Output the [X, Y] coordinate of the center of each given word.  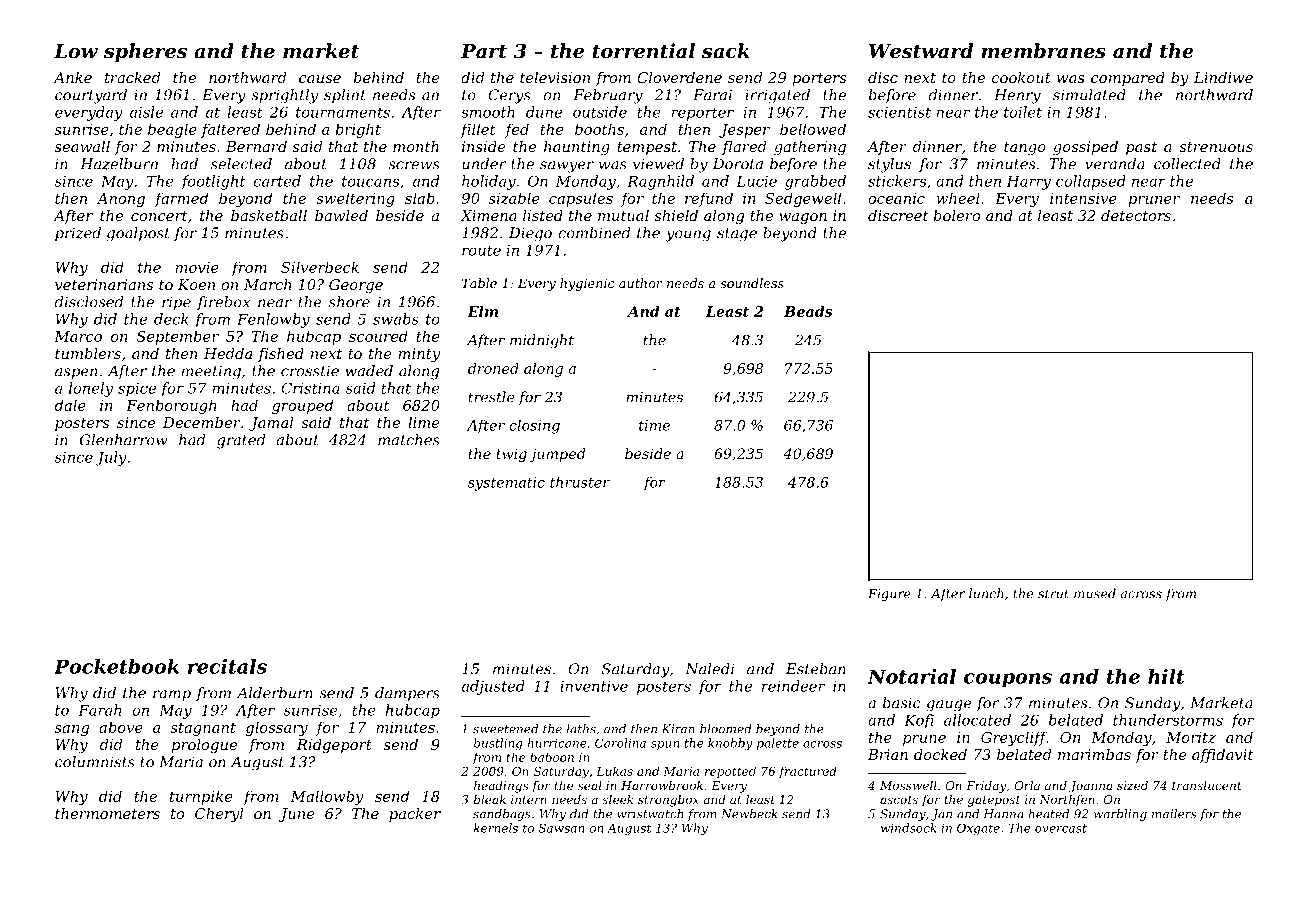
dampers [407, 694]
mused [1095, 593]
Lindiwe [1223, 77]
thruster [580, 482]
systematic [506, 484]
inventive [594, 686]
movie [197, 267]
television [555, 77]
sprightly [284, 96]
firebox [223, 303]
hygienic [587, 284]
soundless [752, 283]
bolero [956, 215]
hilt [1166, 676]
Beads [808, 311]
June [297, 815]
